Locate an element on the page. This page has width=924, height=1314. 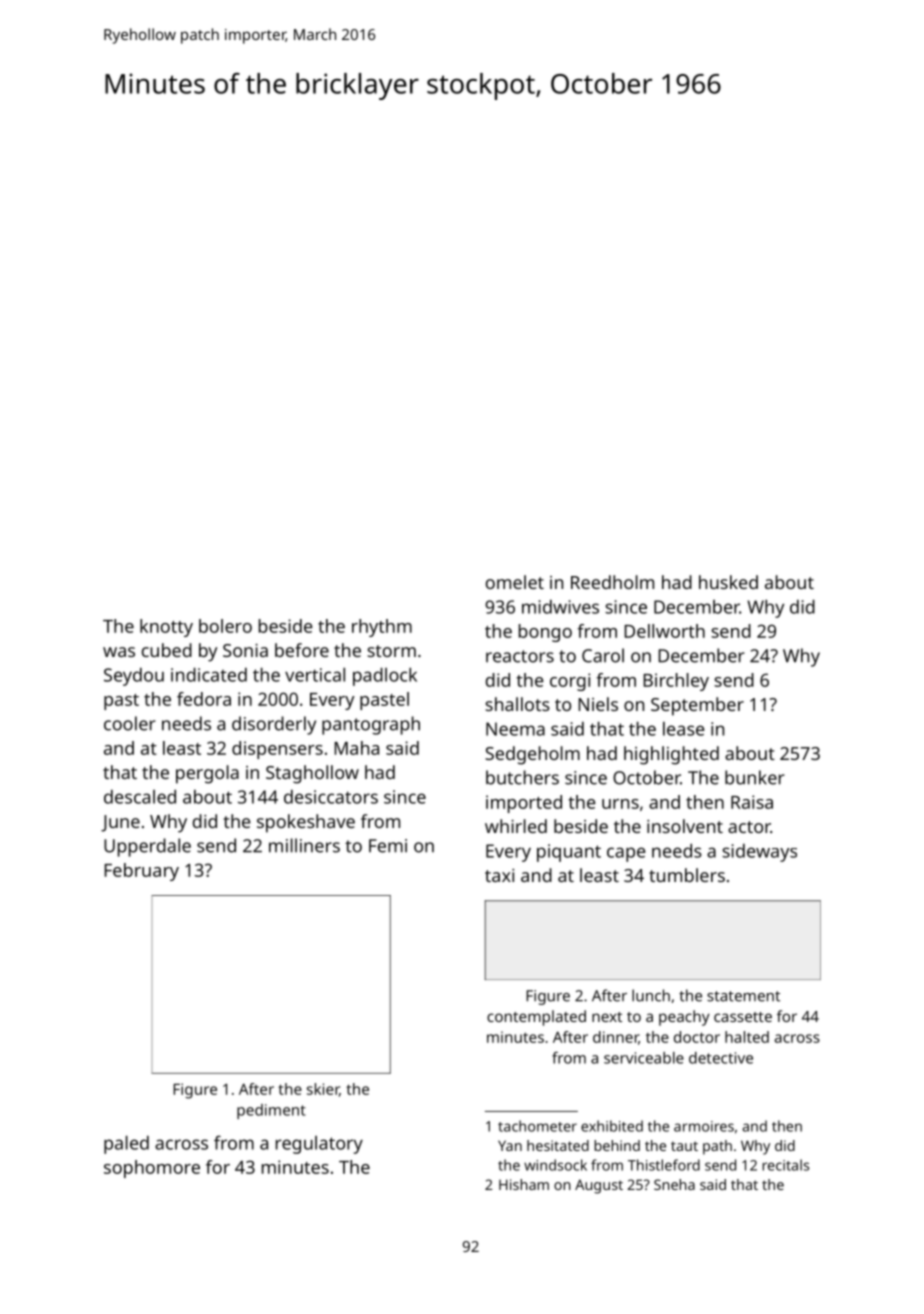
Reedholm is located at coordinates (612, 582).
